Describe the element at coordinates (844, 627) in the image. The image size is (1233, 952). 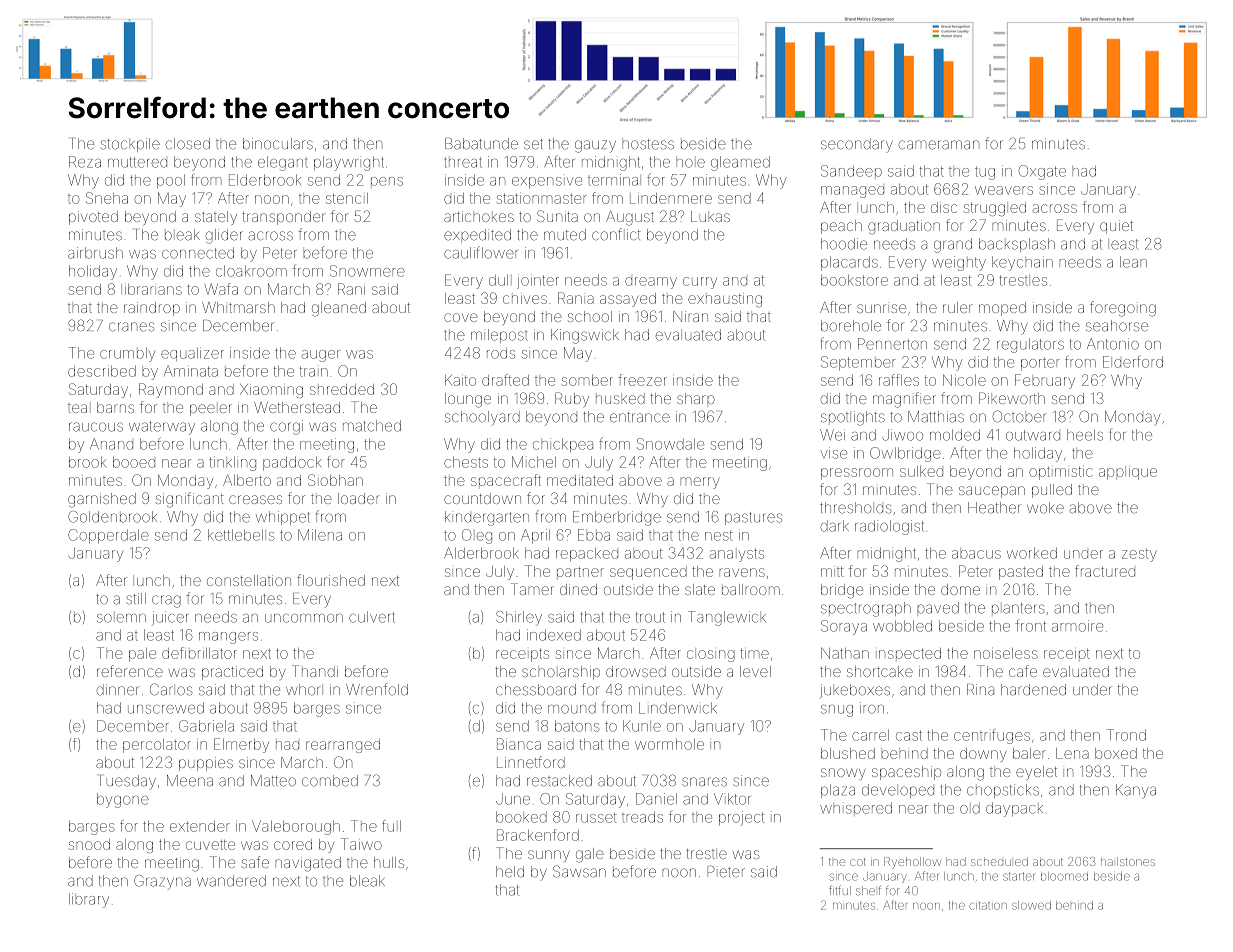
I see `Soraya` at that location.
